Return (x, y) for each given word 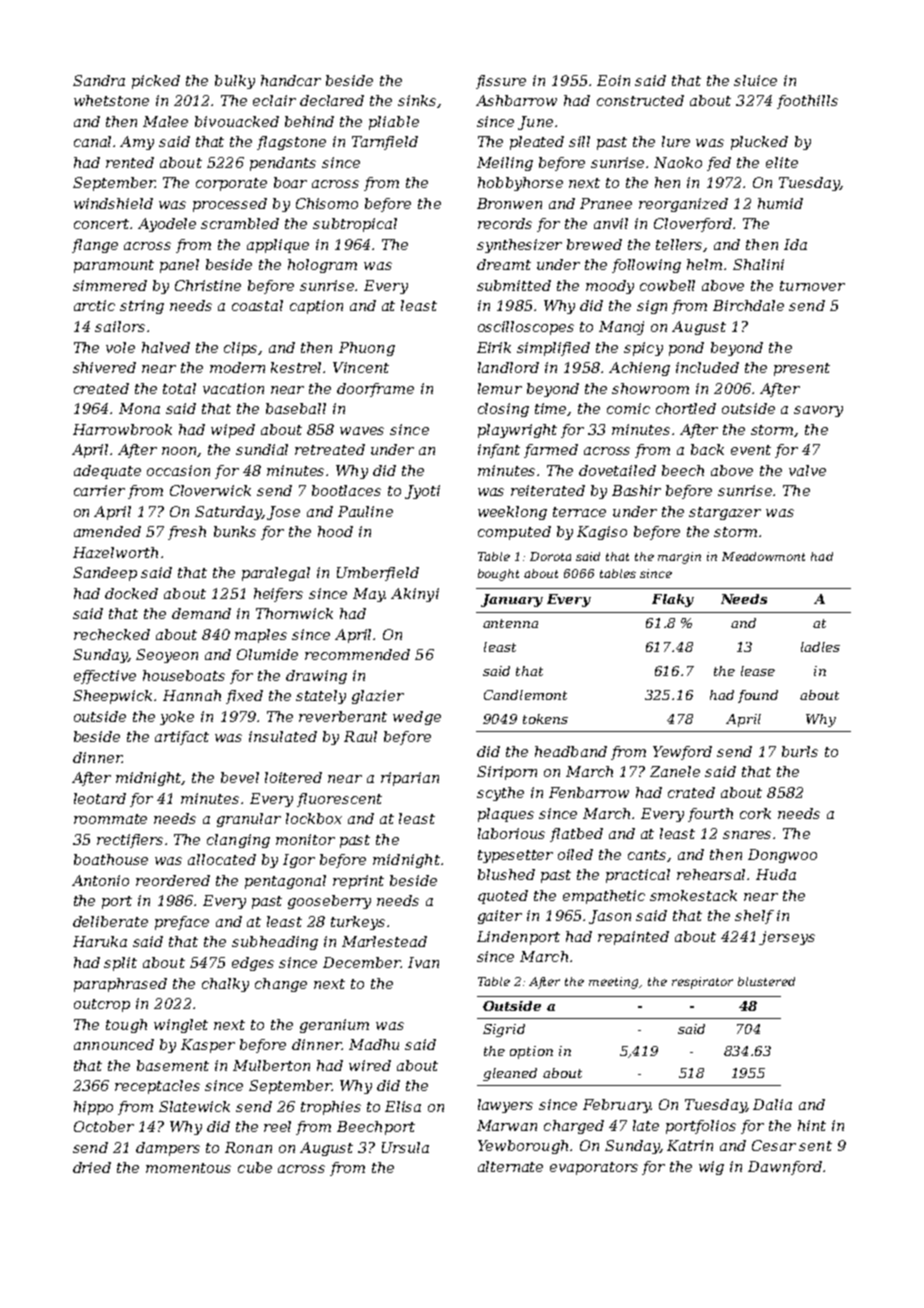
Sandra (99, 80)
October (104, 1126)
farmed (551, 451)
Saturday (228, 513)
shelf (754, 917)
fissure (501, 82)
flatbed (576, 835)
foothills (807, 102)
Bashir (636, 490)
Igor (299, 861)
